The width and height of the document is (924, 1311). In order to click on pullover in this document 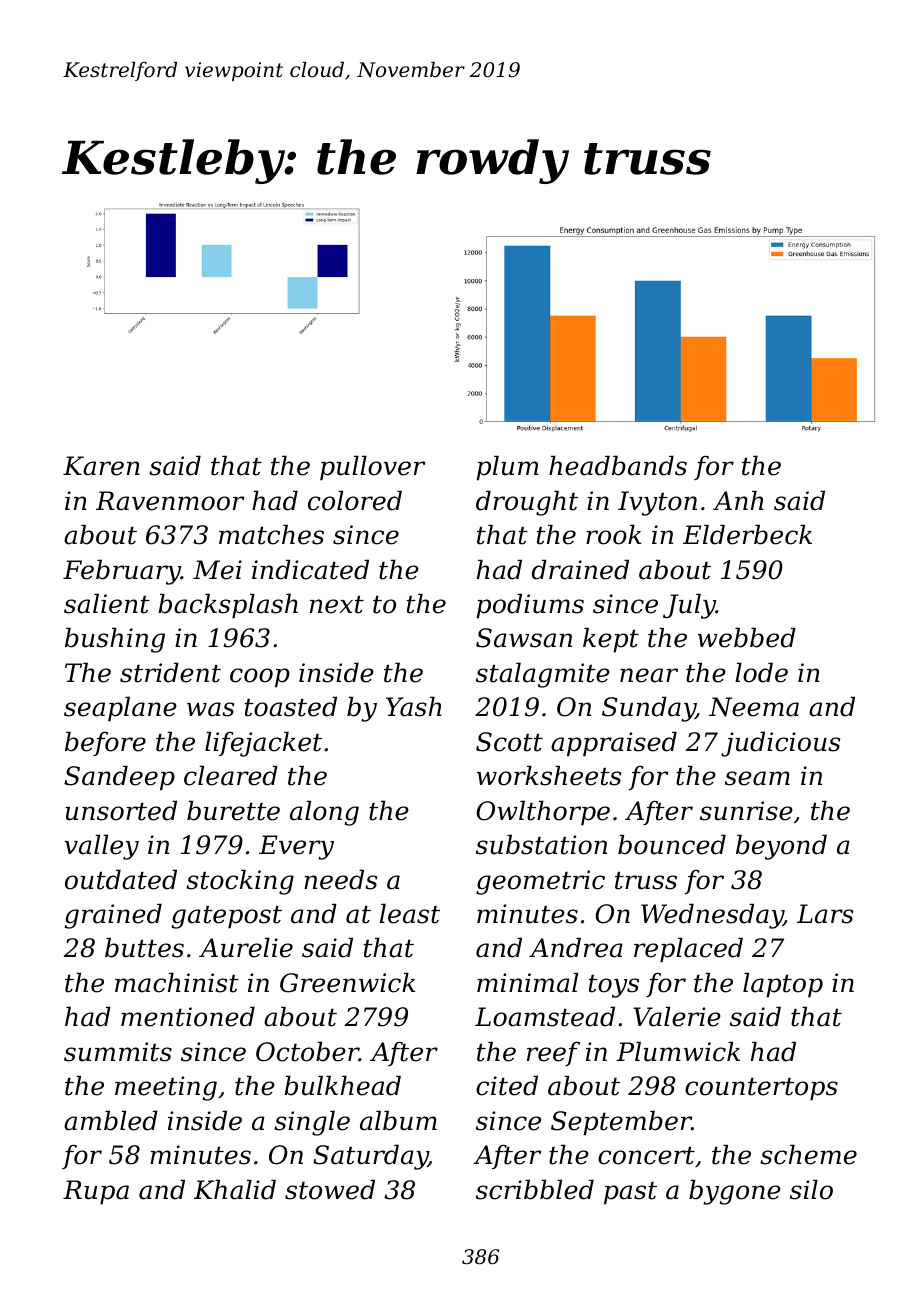, I will do `click(372, 468)`.
